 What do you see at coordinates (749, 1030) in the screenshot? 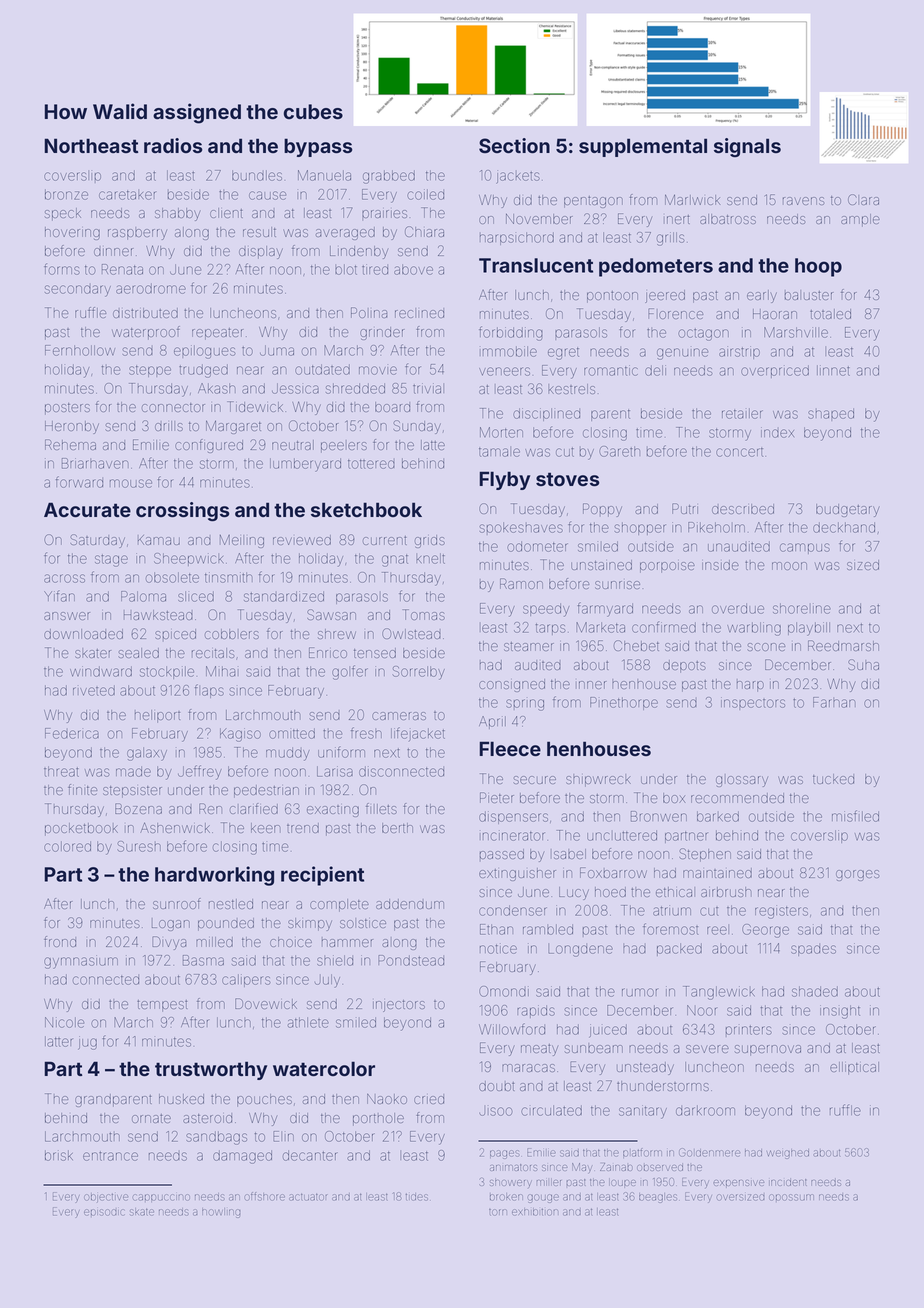
I see `printers` at bounding box center [749, 1030].
